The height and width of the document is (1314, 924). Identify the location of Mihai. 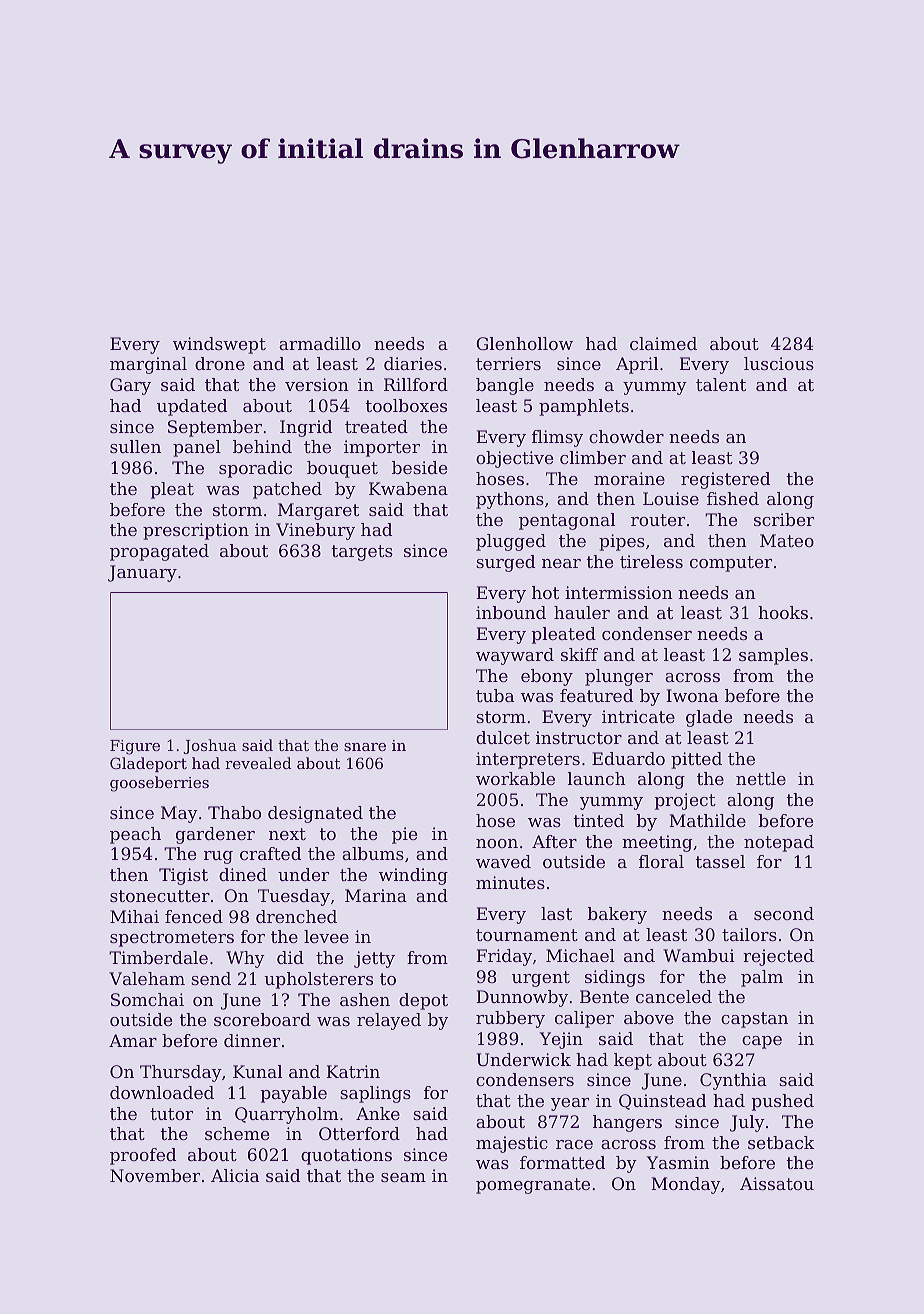
(134, 916).
